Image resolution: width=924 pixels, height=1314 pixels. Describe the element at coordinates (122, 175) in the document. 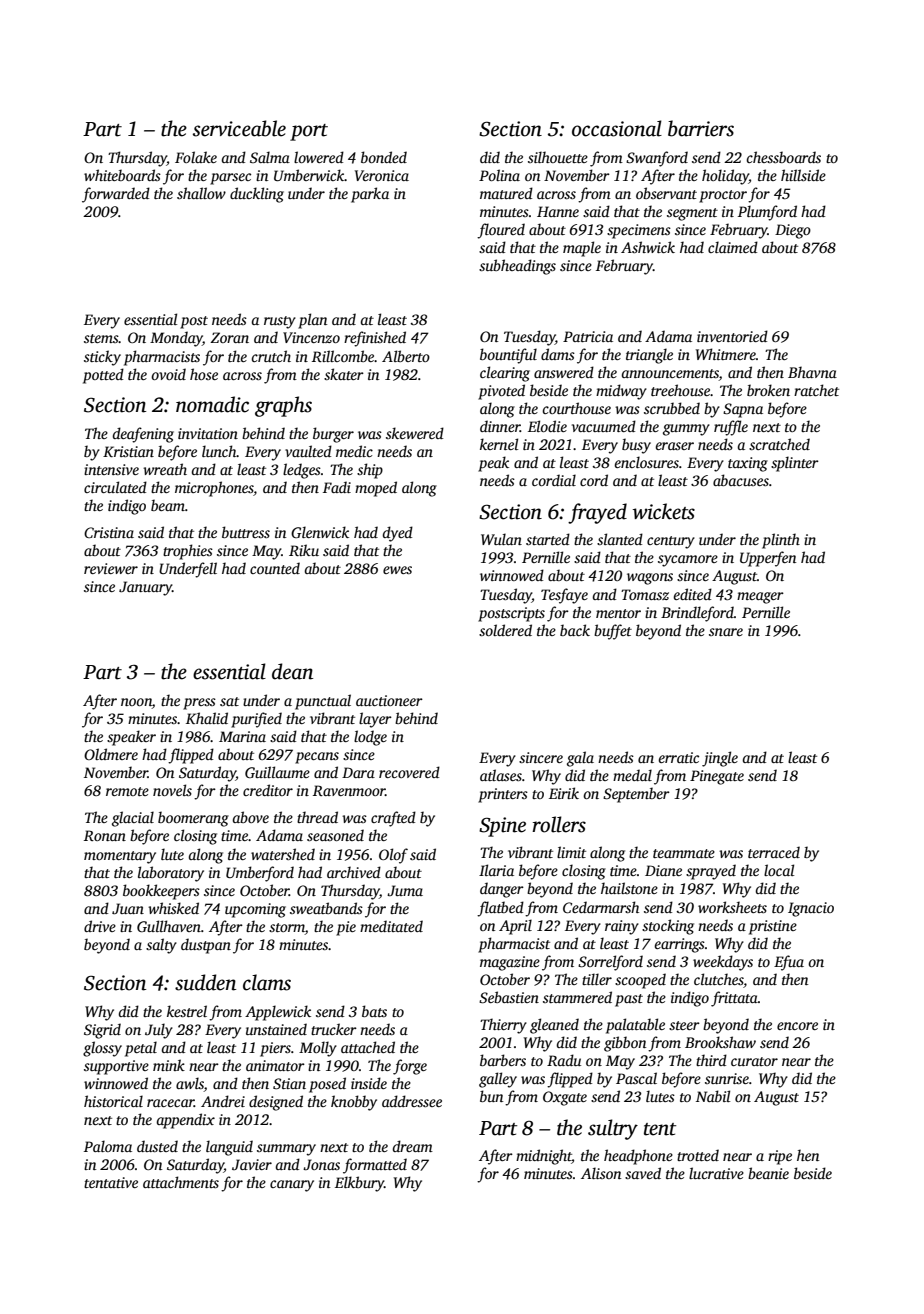

I see `whiteboards` at that location.
